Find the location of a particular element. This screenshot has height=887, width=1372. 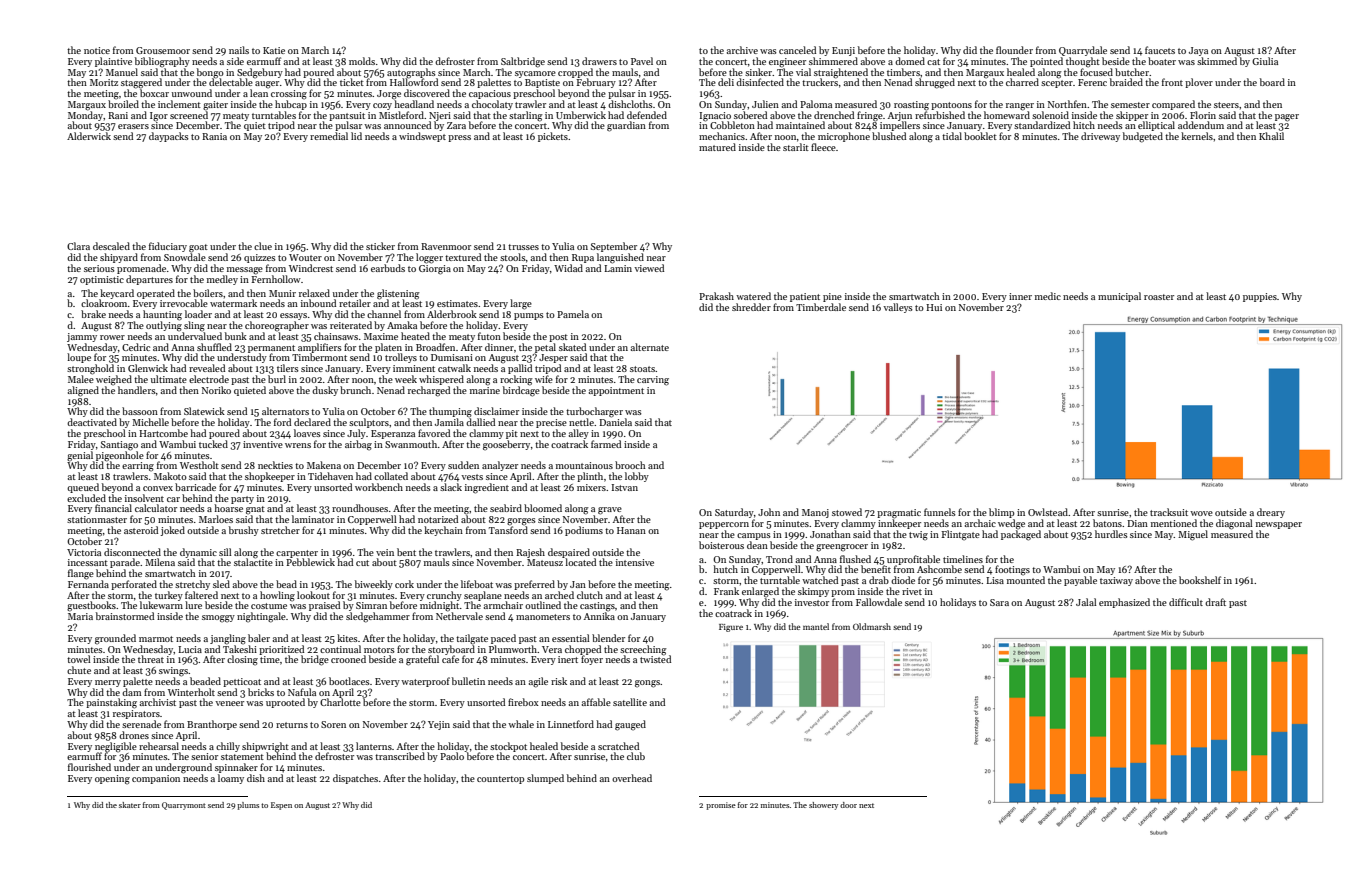

puppies is located at coordinates (1260, 297).
